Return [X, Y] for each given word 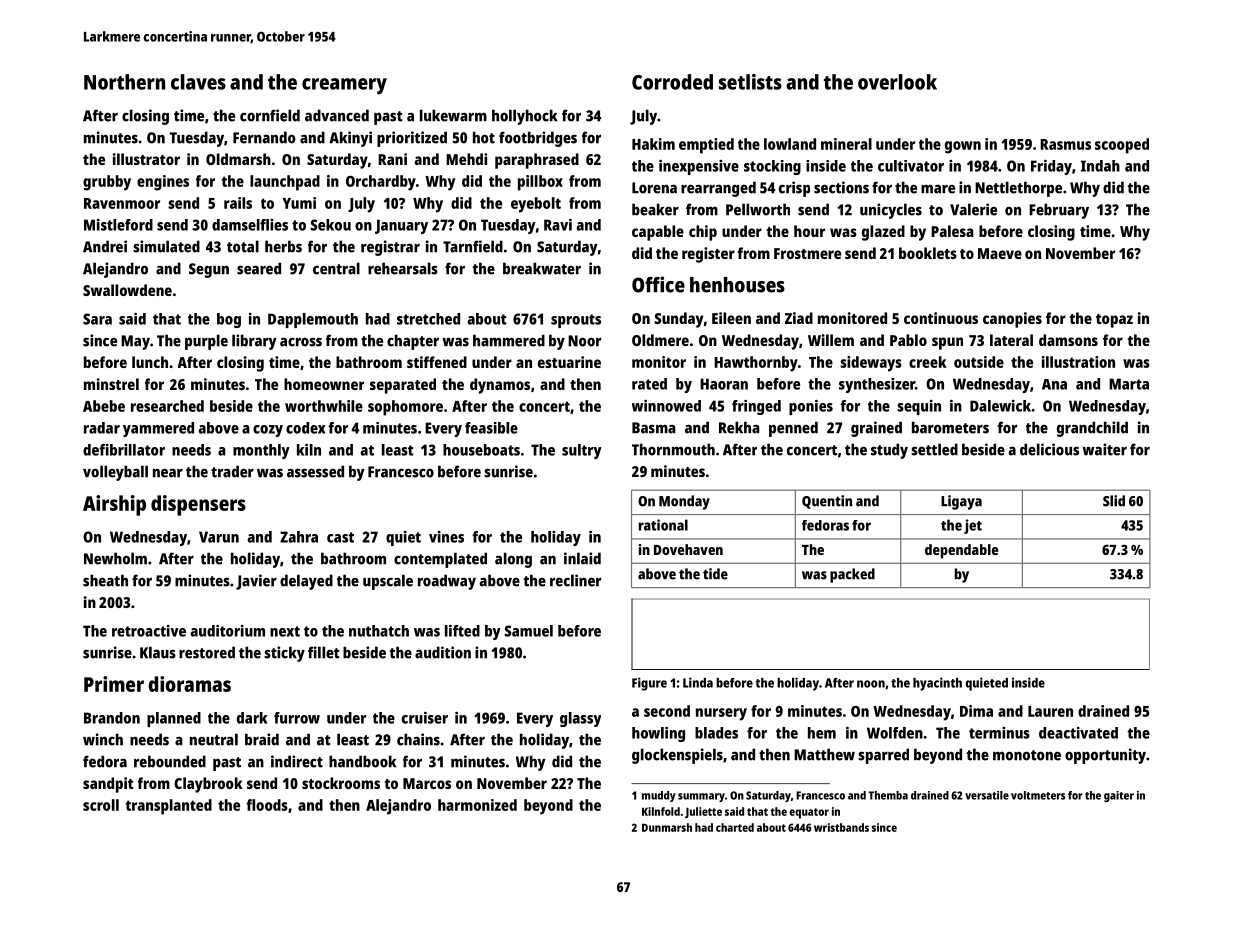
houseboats [481, 450]
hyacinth [937, 684]
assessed [315, 471]
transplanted [168, 807]
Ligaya [961, 502]
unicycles [891, 211]
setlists [750, 82]
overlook [897, 82]
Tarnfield [473, 246]
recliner [575, 580]
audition [443, 652]
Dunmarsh [667, 827]
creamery [344, 86]
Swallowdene [127, 290]
